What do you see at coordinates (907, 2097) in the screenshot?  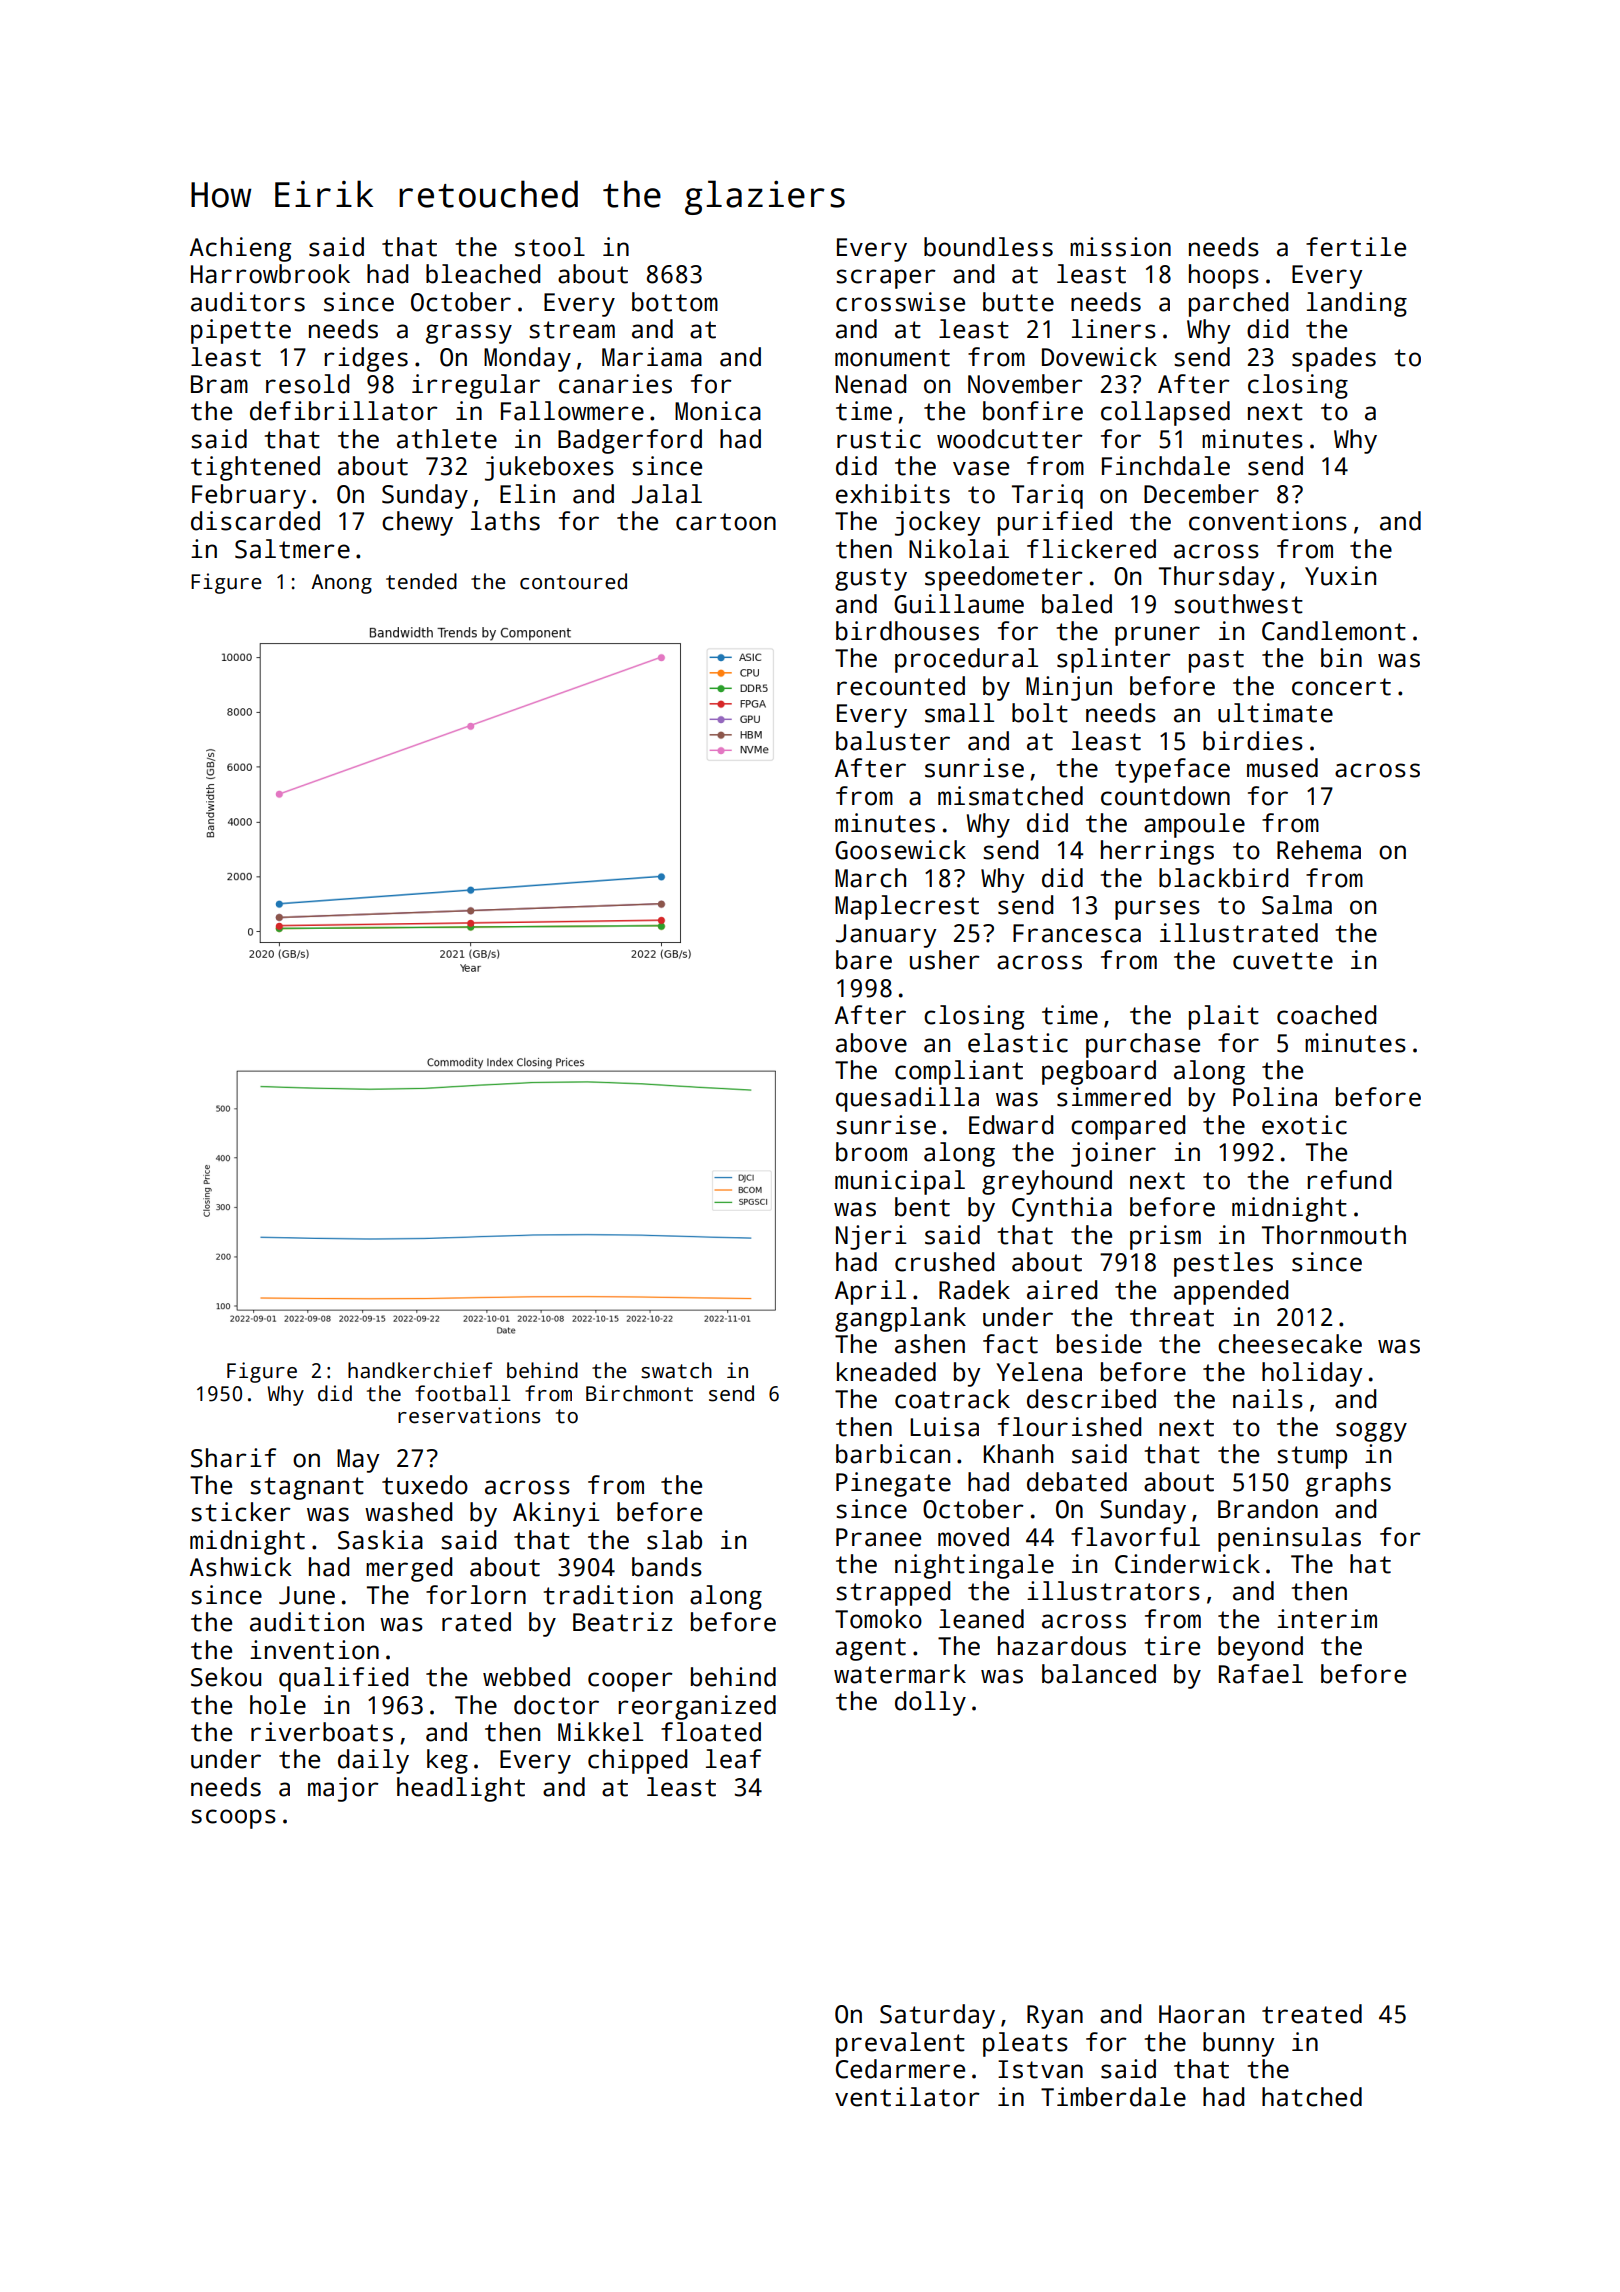 I see `ventilator` at bounding box center [907, 2097].
